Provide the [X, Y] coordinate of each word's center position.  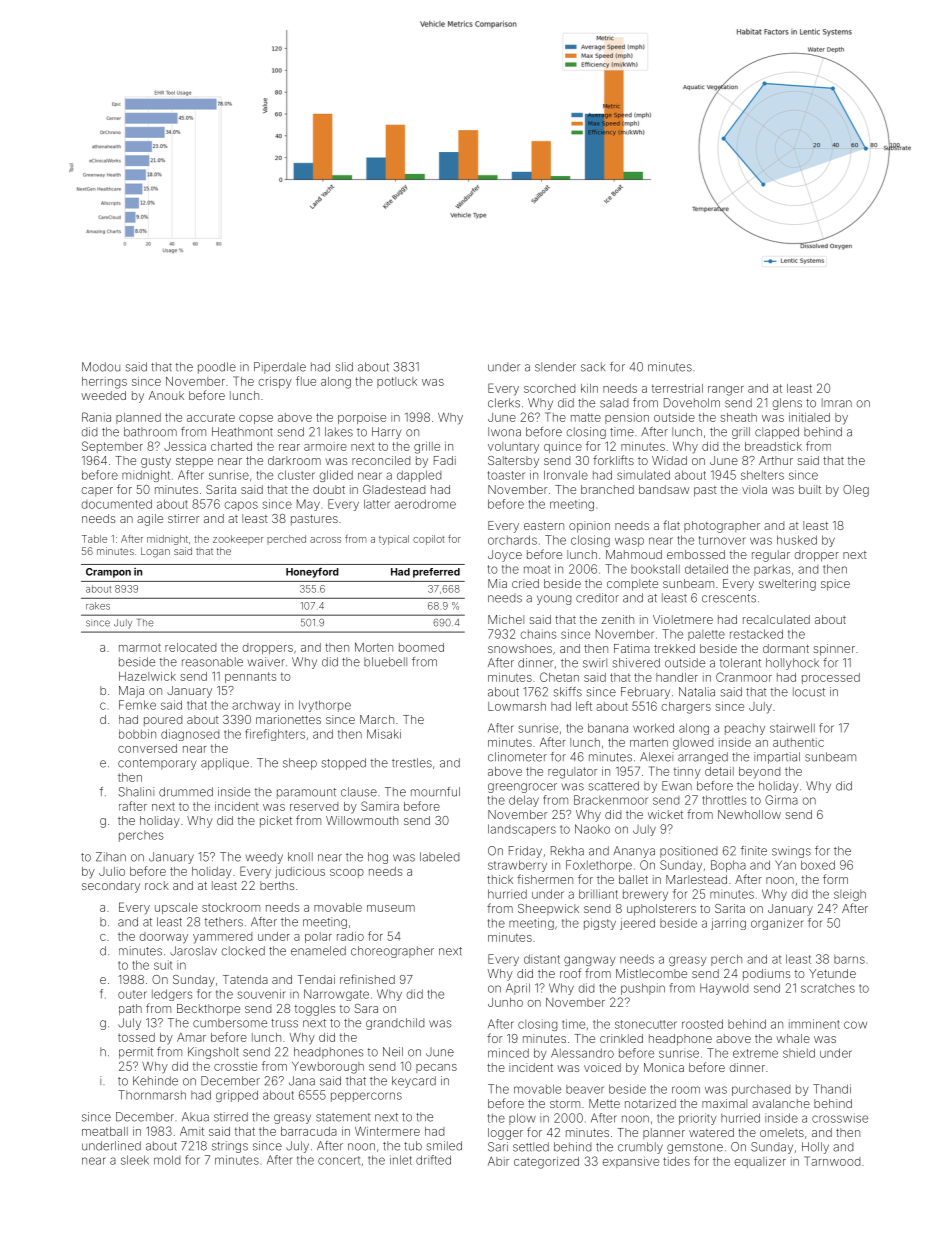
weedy [264, 858]
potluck [397, 382]
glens [787, 404]
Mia [497, 583]
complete [632, 585]
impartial [777, 758]
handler [677, 677]
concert [339, 1160]
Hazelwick [147, 676]
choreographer [392, 952]
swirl [595, 663]
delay [524, 801]
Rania [96, 417]
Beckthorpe [208, 1010]
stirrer [183, 518]
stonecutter [646, 1024]
